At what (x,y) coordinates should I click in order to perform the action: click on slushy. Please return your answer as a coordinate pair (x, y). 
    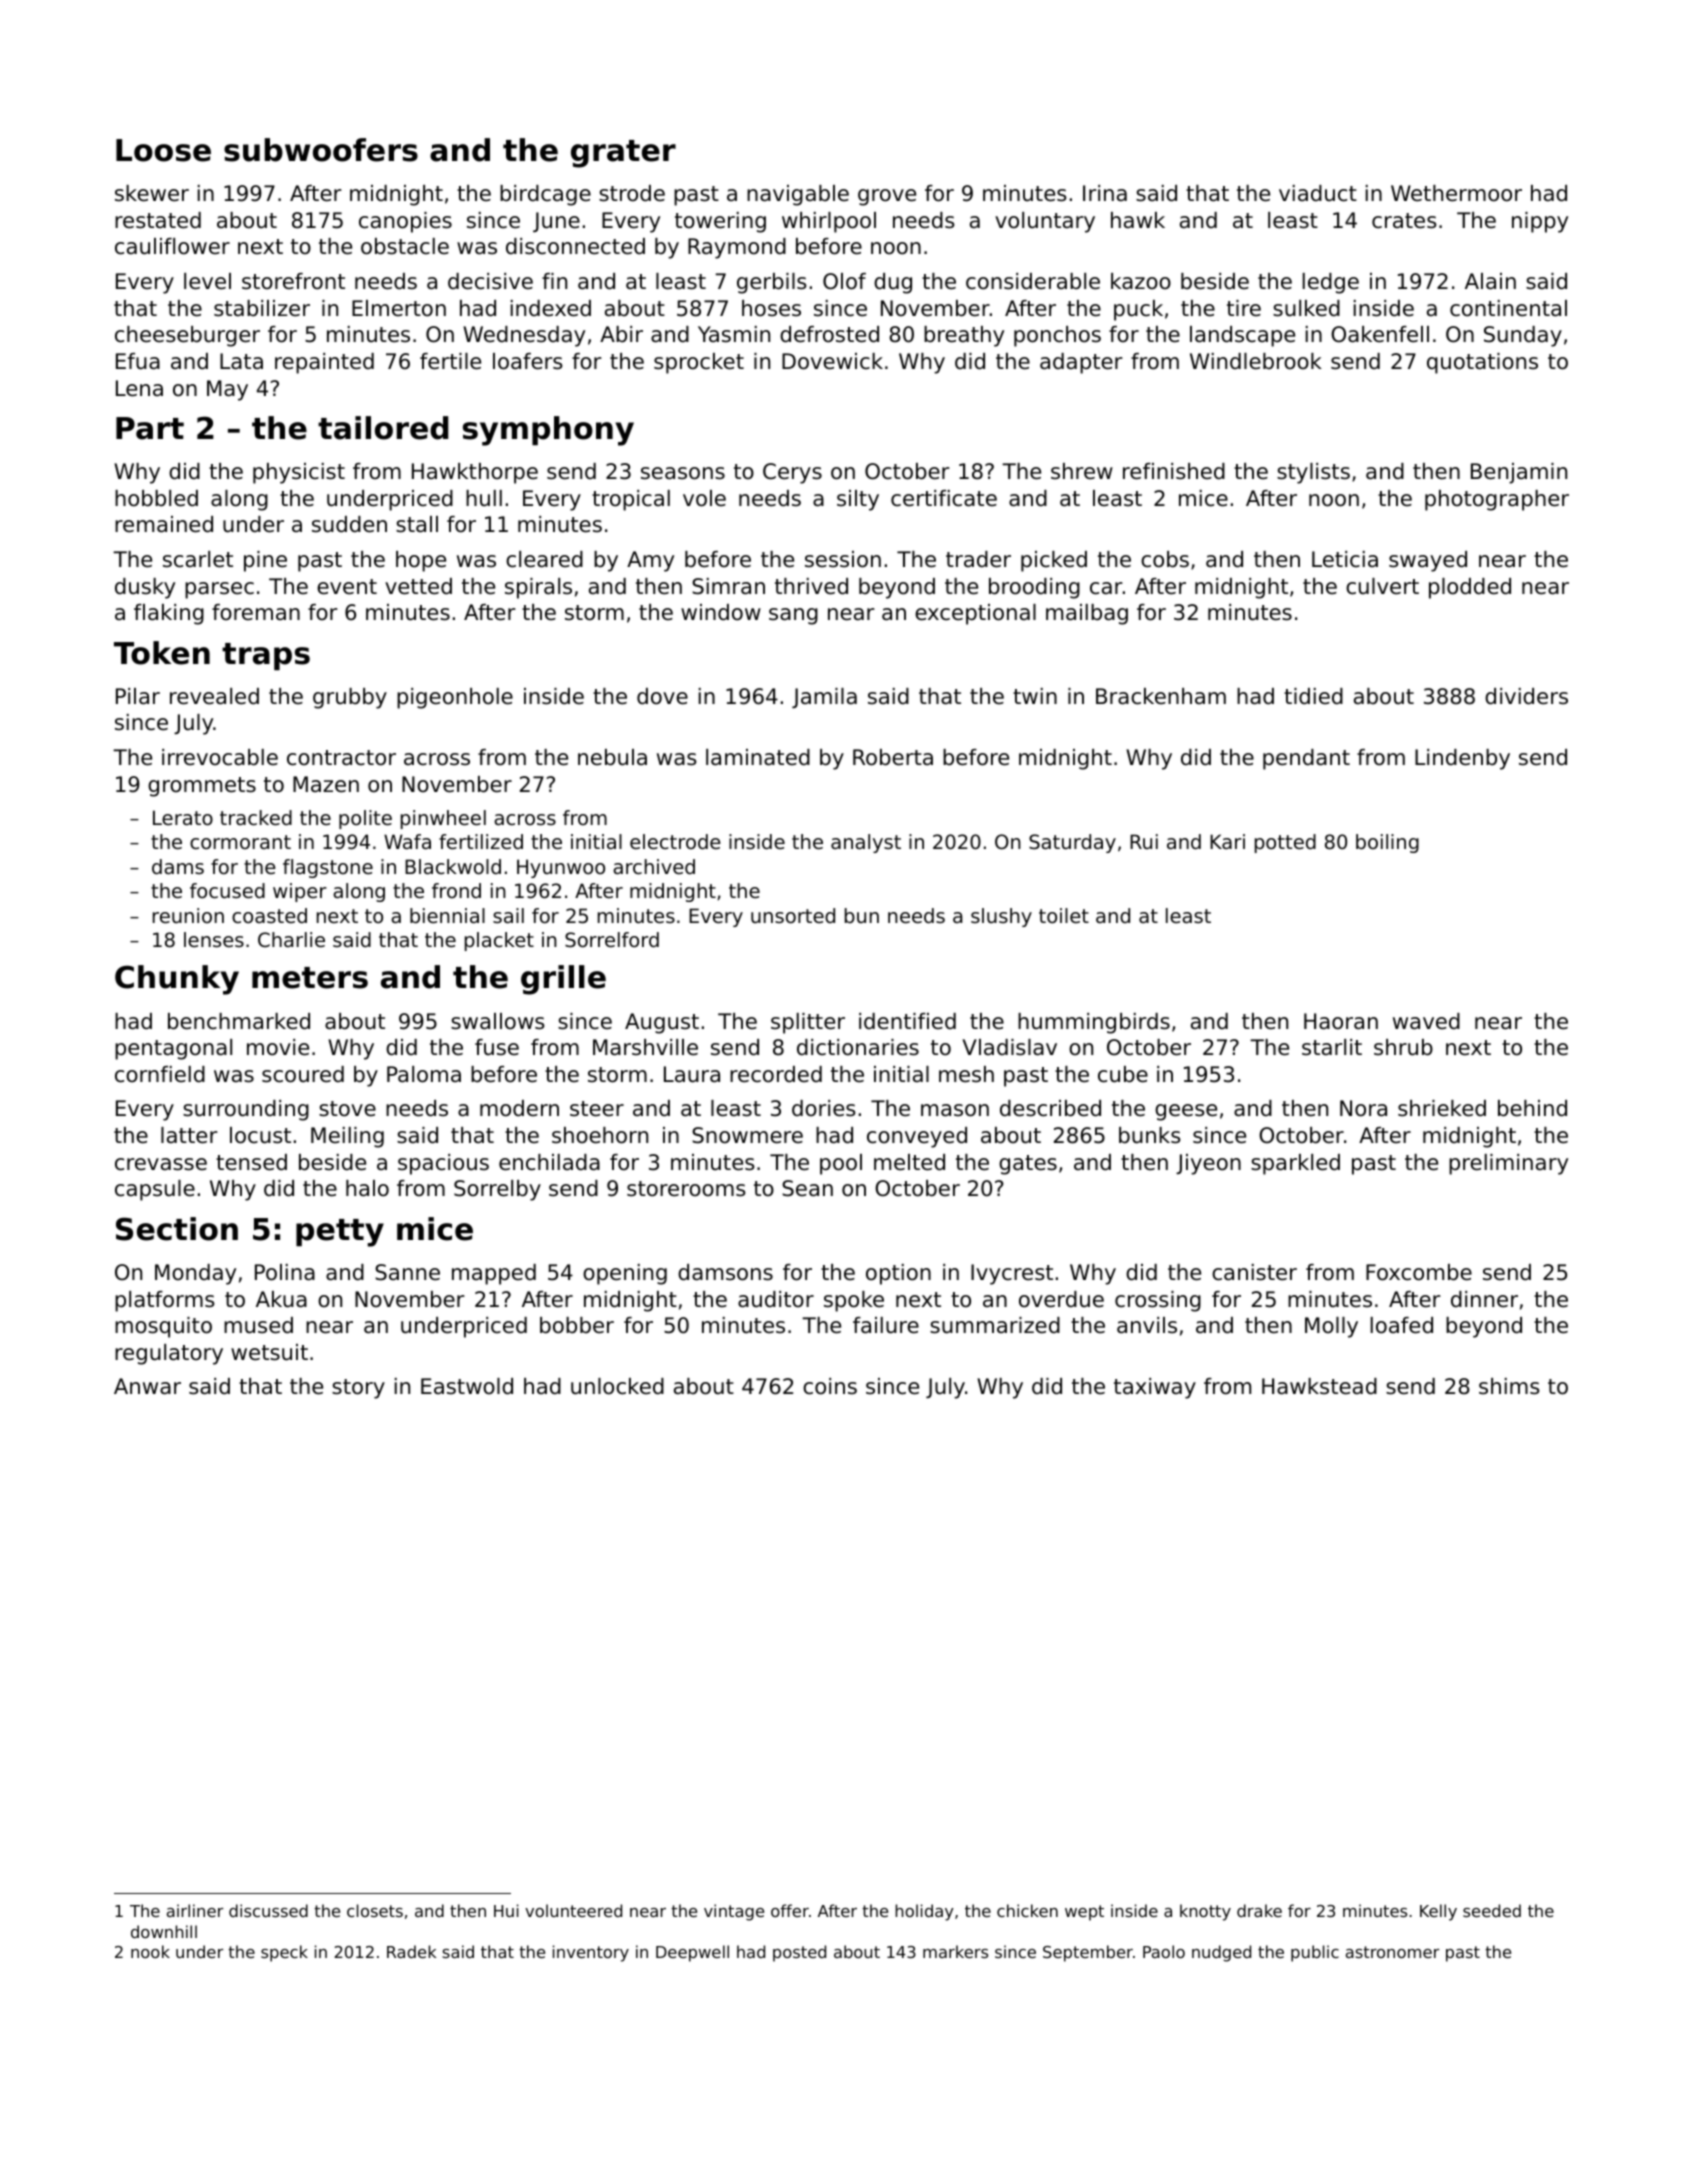
    Looking at the image, I should click on (1001, 917).
